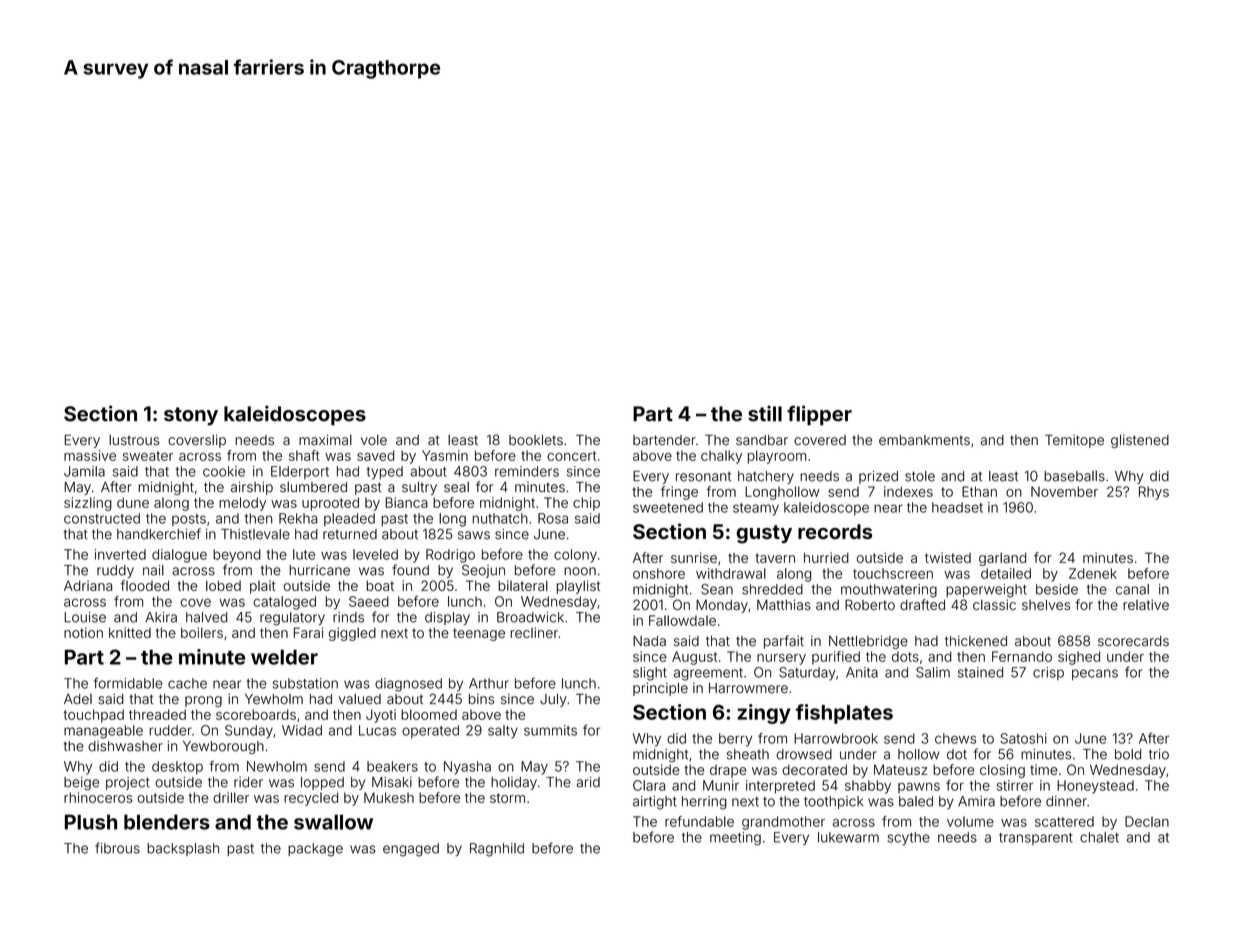  Describe the element at coordinates (1044, 769) in the screenshot. I see `time` at that location.
